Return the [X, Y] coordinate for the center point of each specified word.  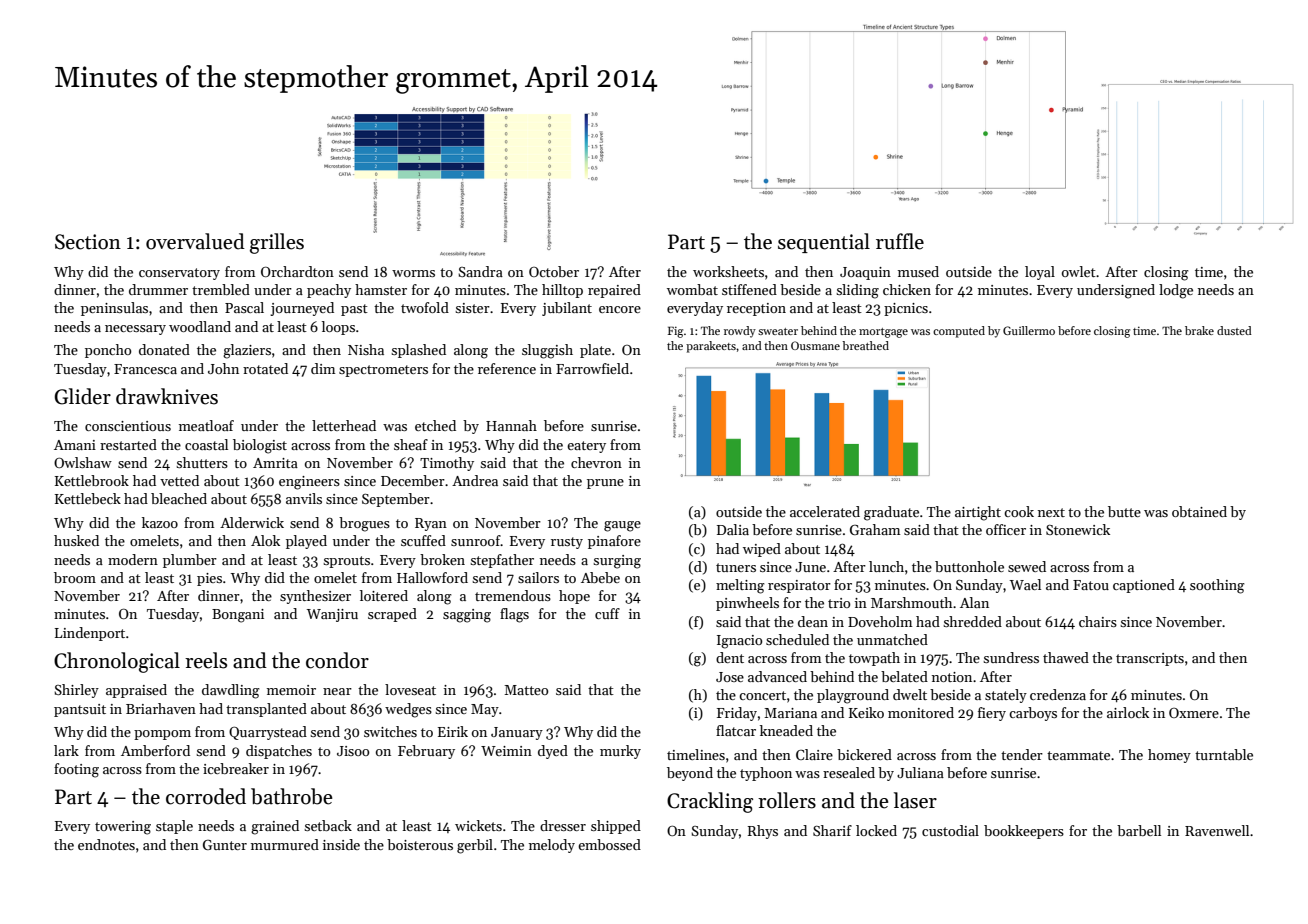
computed [959, 332]
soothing [1217, 586]
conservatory [179, 274]
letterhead [344, 425]
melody [552, 846]
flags [514, 615]
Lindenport [90, 634]
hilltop [562, 291]
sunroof [476, 540]
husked [76, 540]
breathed [865, 345]
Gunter [225, 845]
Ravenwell [1217, 830]
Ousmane [815, 345]
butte [1124, 511]
